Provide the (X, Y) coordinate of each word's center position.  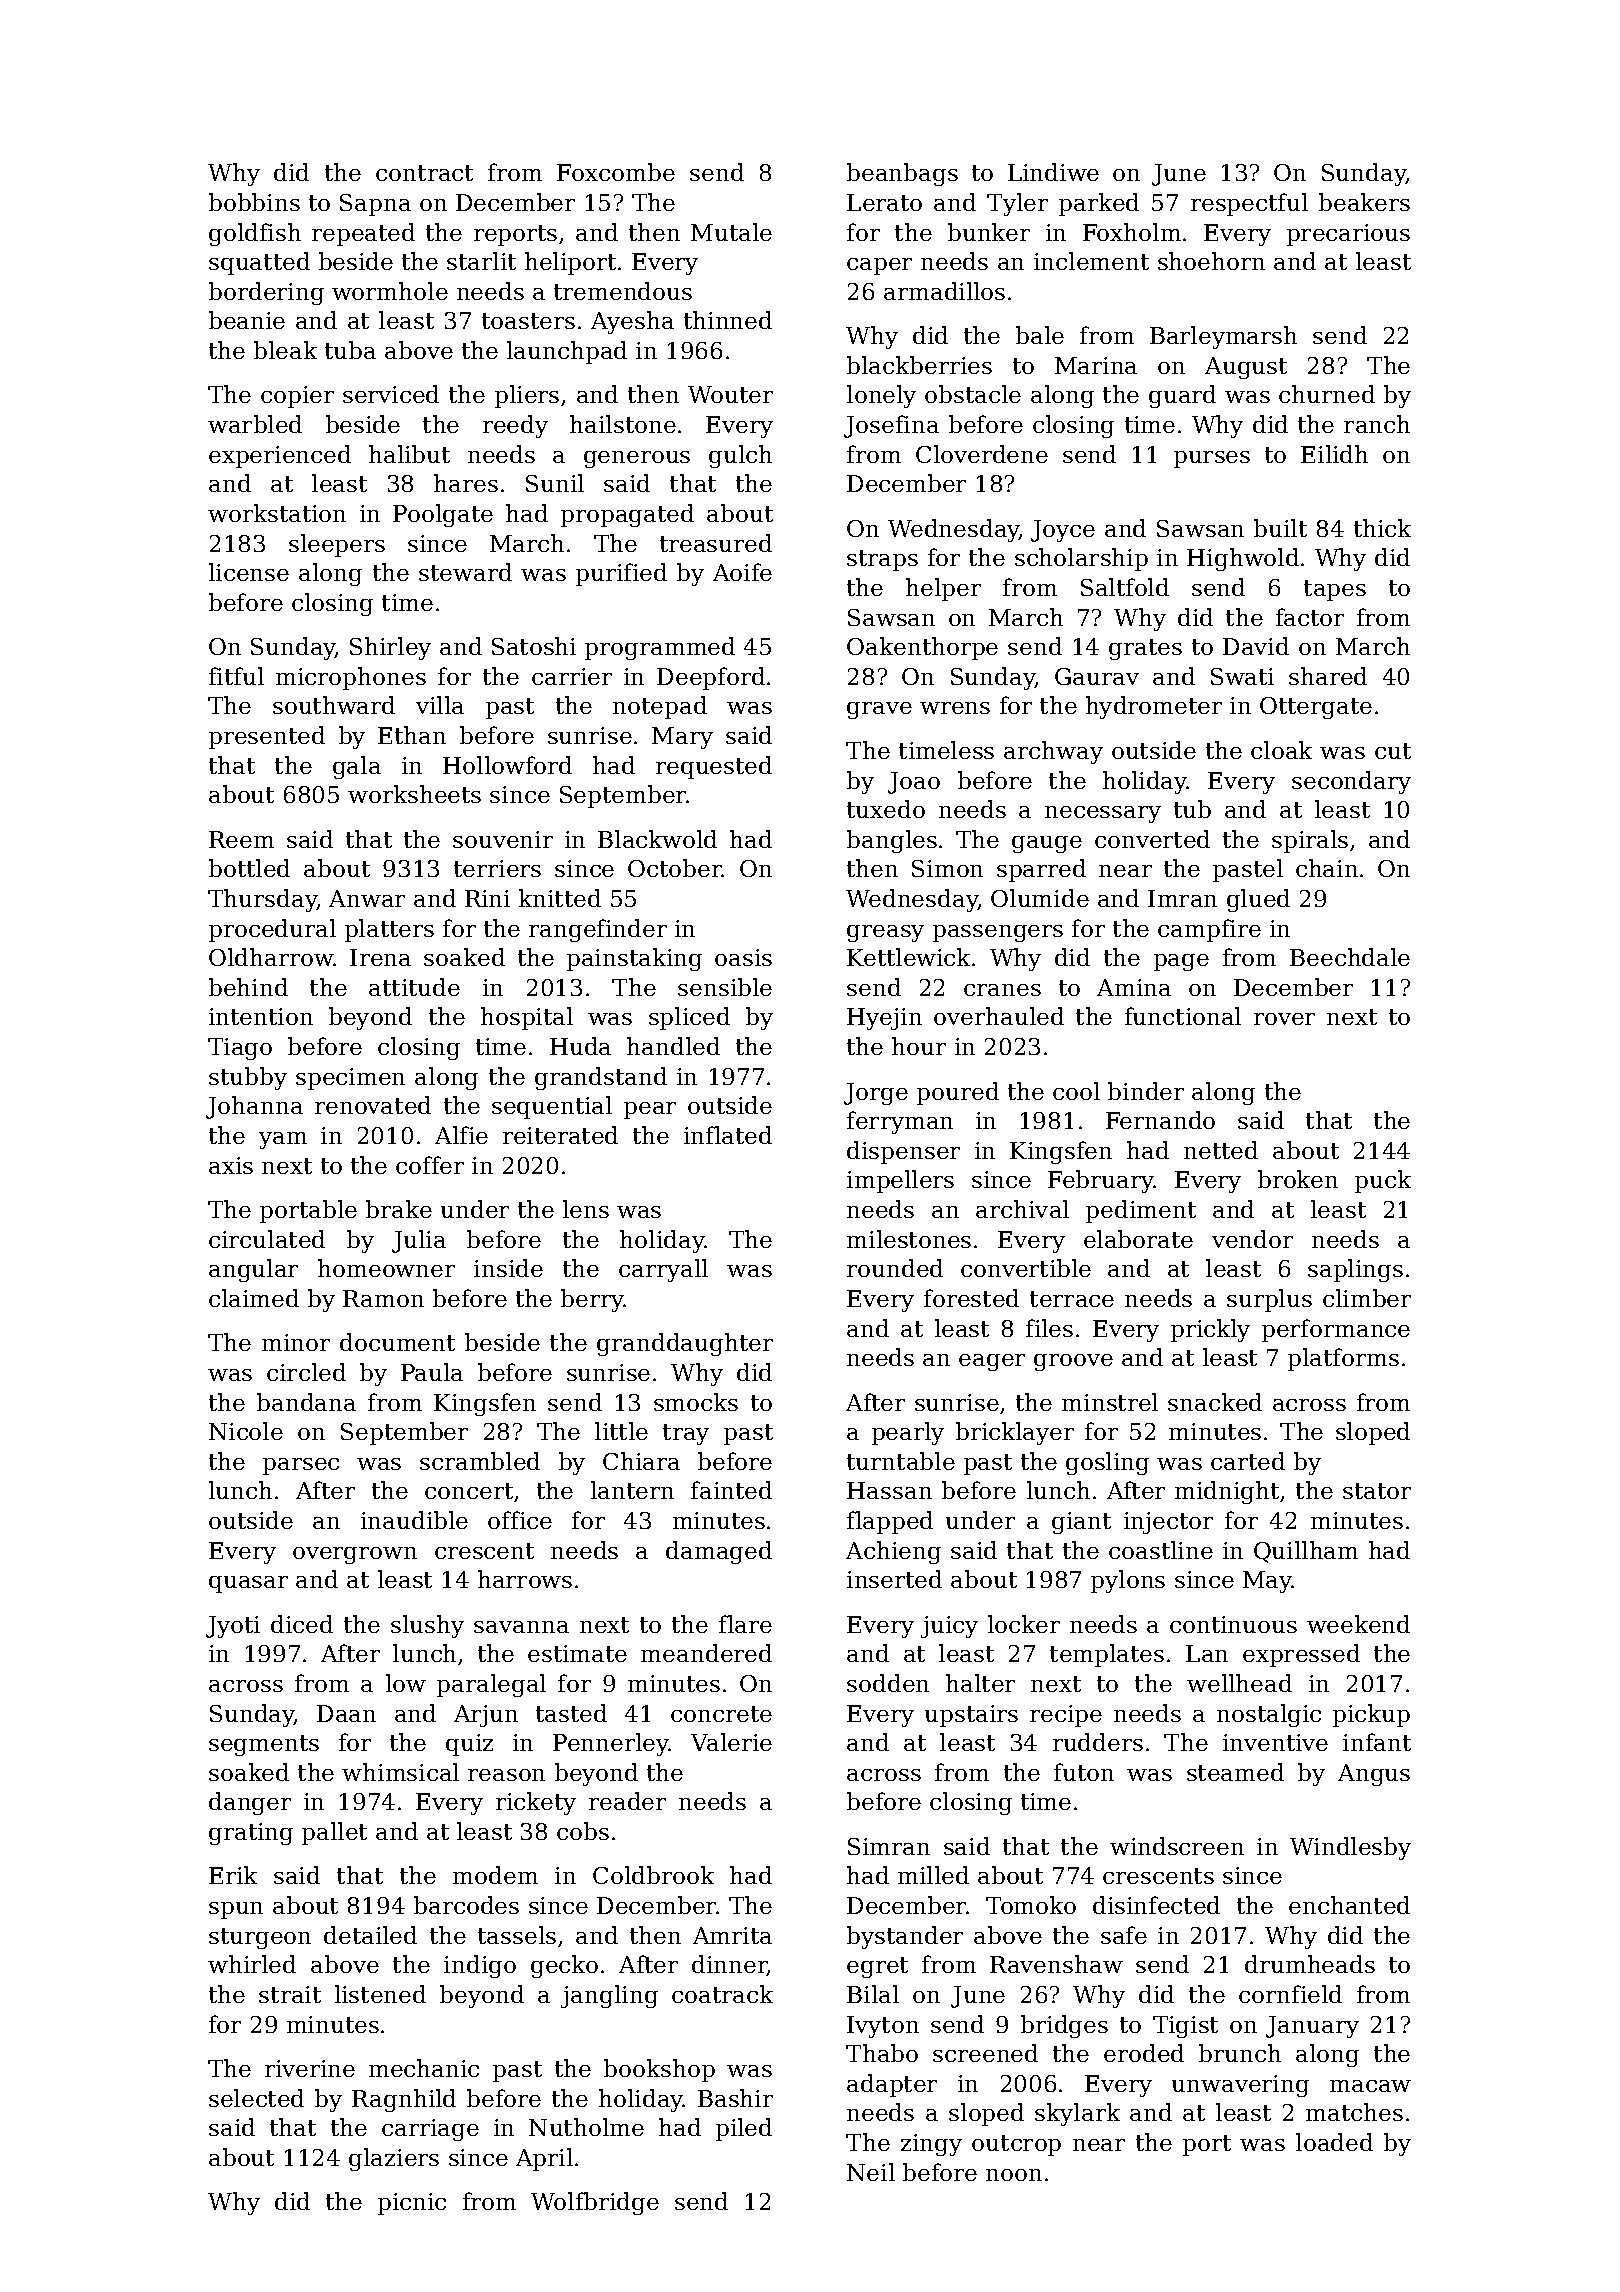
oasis (743, 957)
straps (882, 560)
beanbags (902, 174)
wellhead (1239, 1683)
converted (1152, 839)
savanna (521, 1627)
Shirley (390, 648)
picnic (412, 2204)
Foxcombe (616, 172)
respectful (1249, 204)
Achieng (893, 1552)
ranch (1377, 424)
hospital (527, 1018)
